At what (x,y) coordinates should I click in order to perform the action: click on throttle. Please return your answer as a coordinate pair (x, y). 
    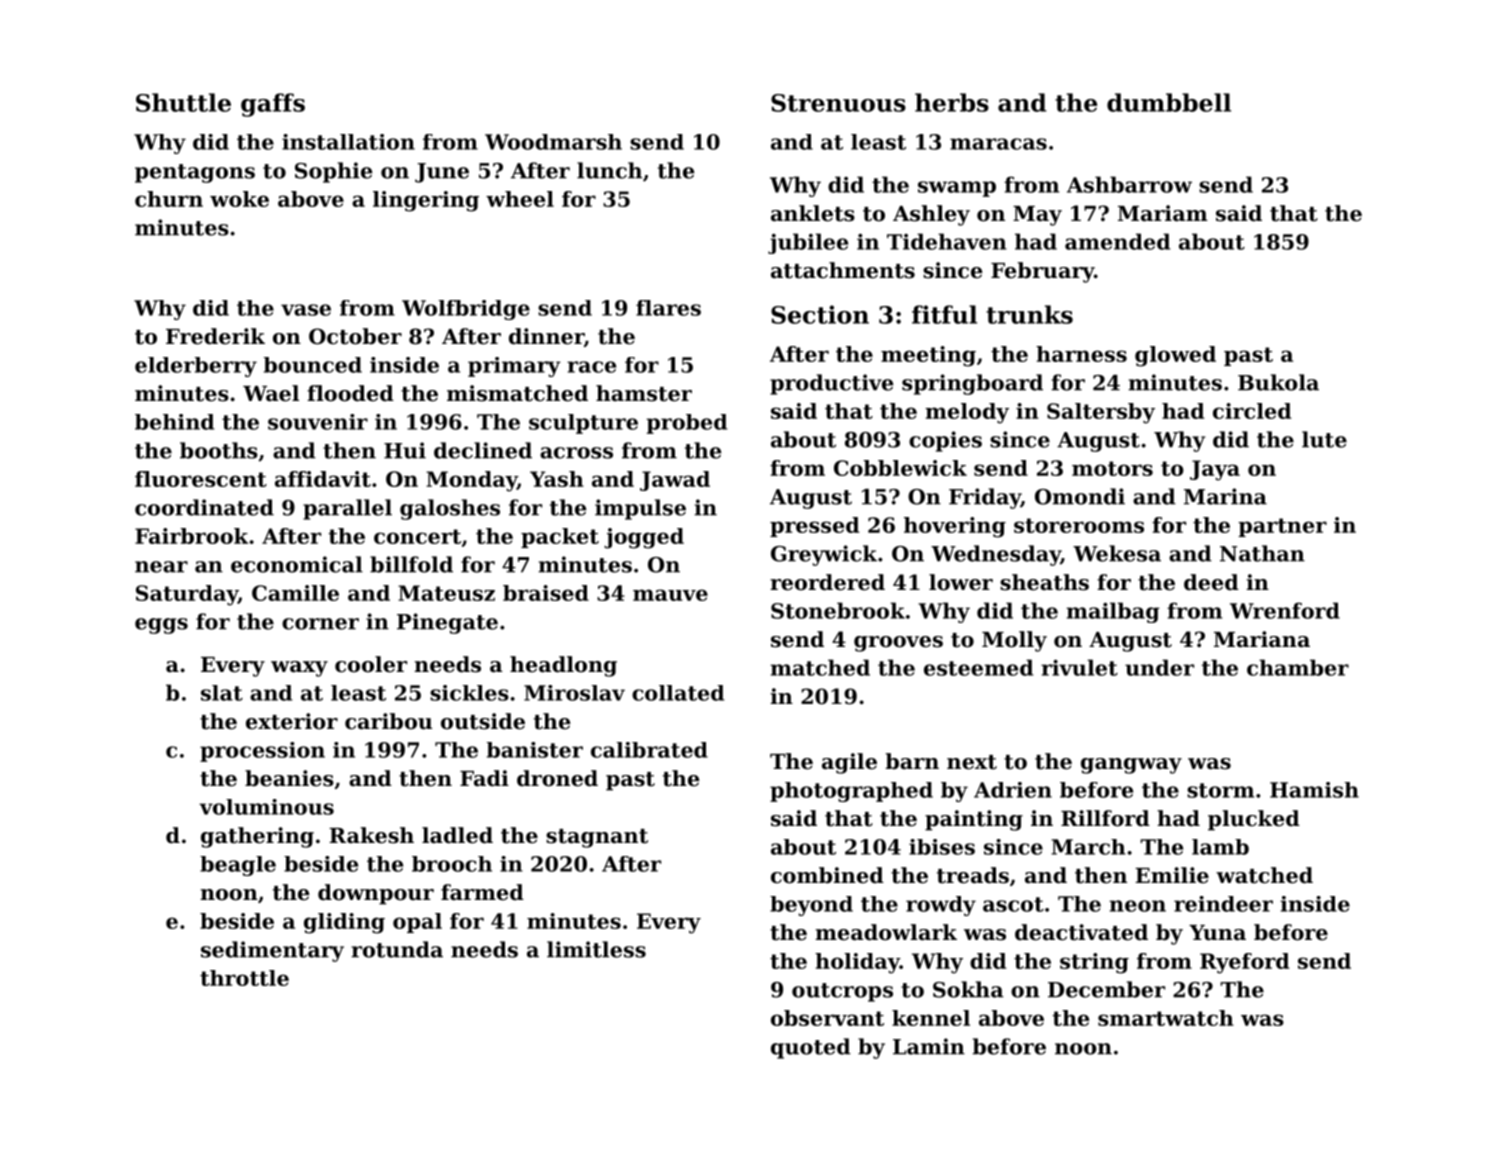
    Looking at the image, I should click on (244, 978).
